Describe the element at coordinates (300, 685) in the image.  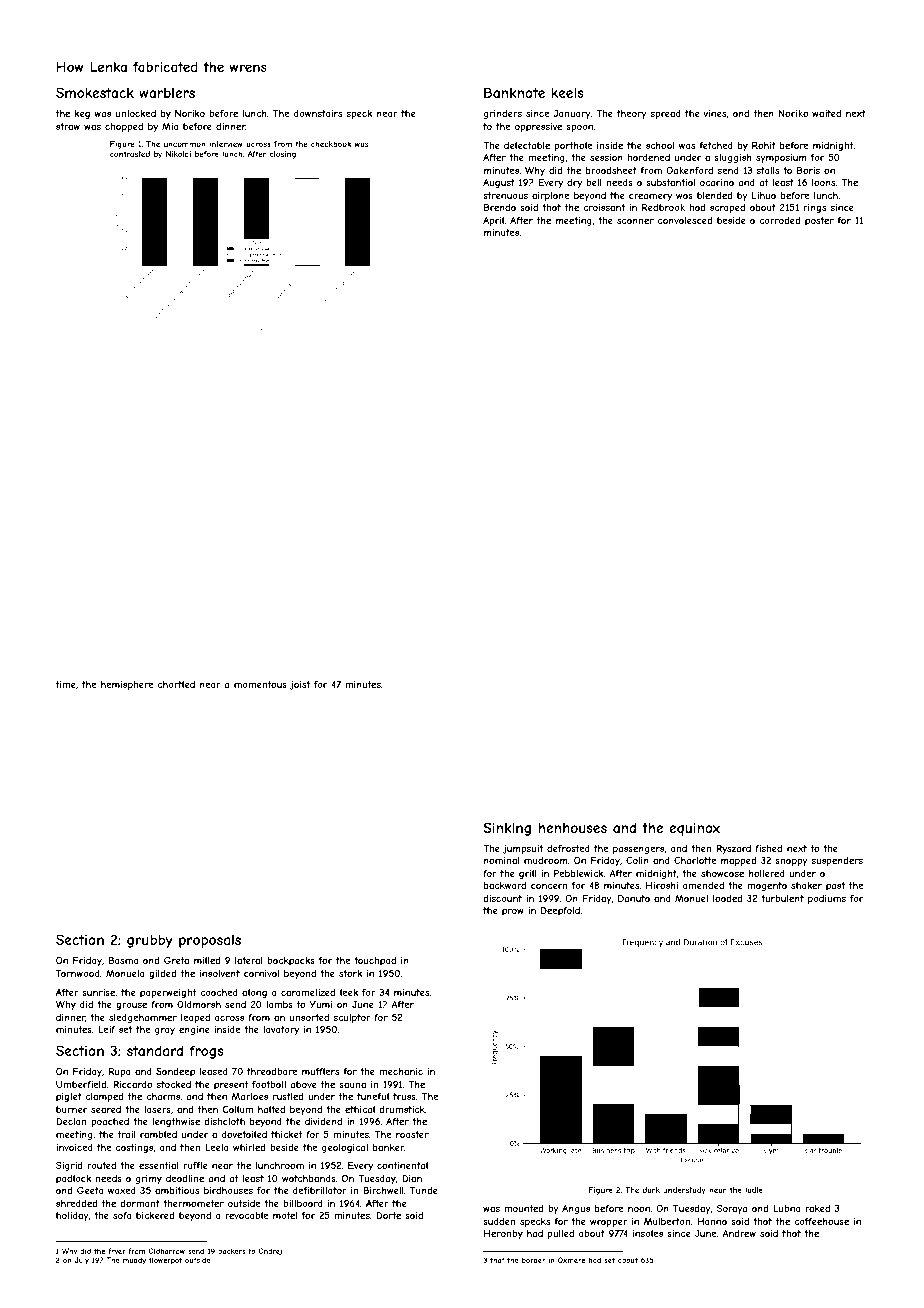
I see `joist` at that location.
